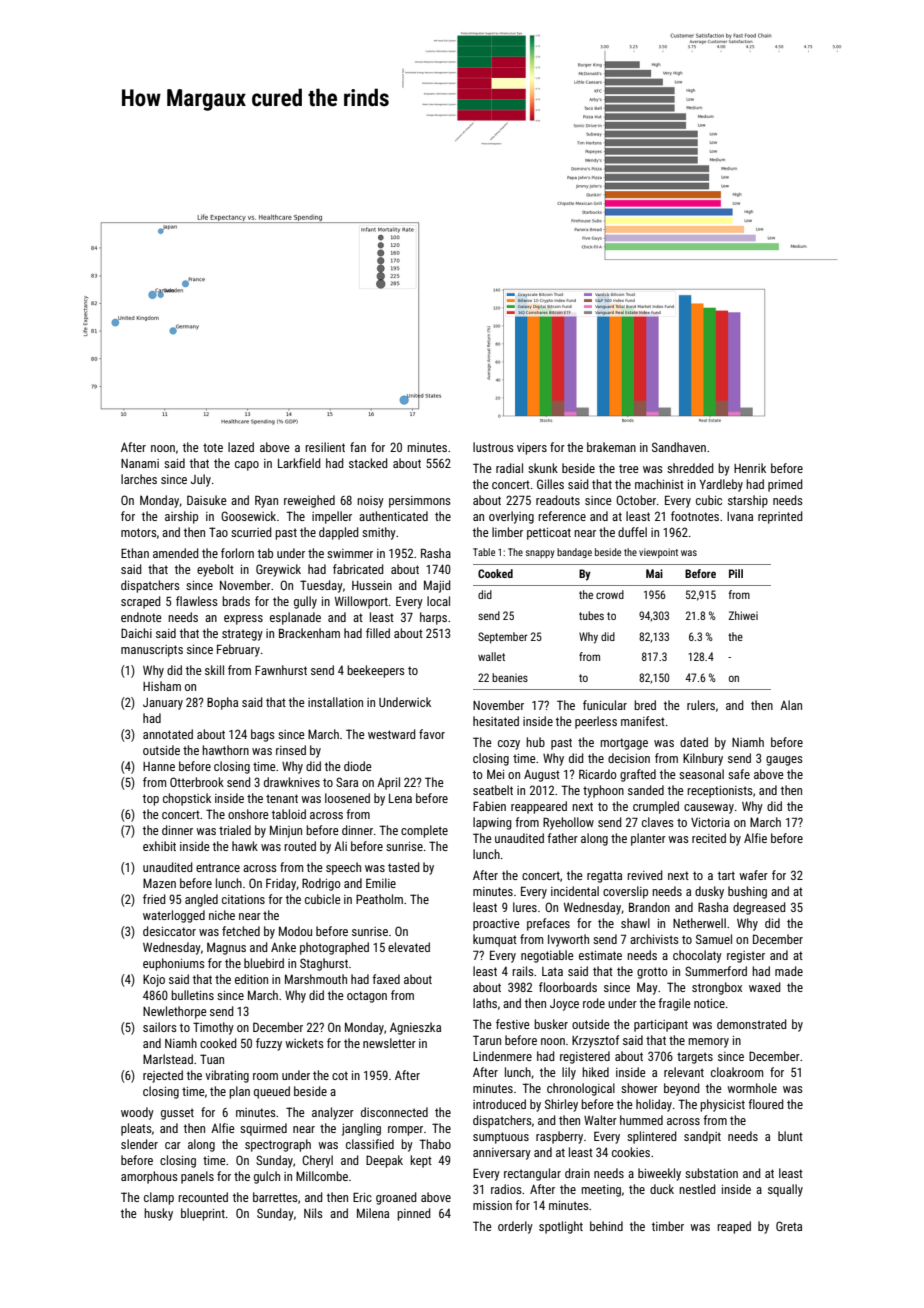 Image resolution: width=924 pixels, height=1308 pixels. What do you see at coordinates (510, 677) in the image?
I see `beanies` at bounding box center [510, 677].
